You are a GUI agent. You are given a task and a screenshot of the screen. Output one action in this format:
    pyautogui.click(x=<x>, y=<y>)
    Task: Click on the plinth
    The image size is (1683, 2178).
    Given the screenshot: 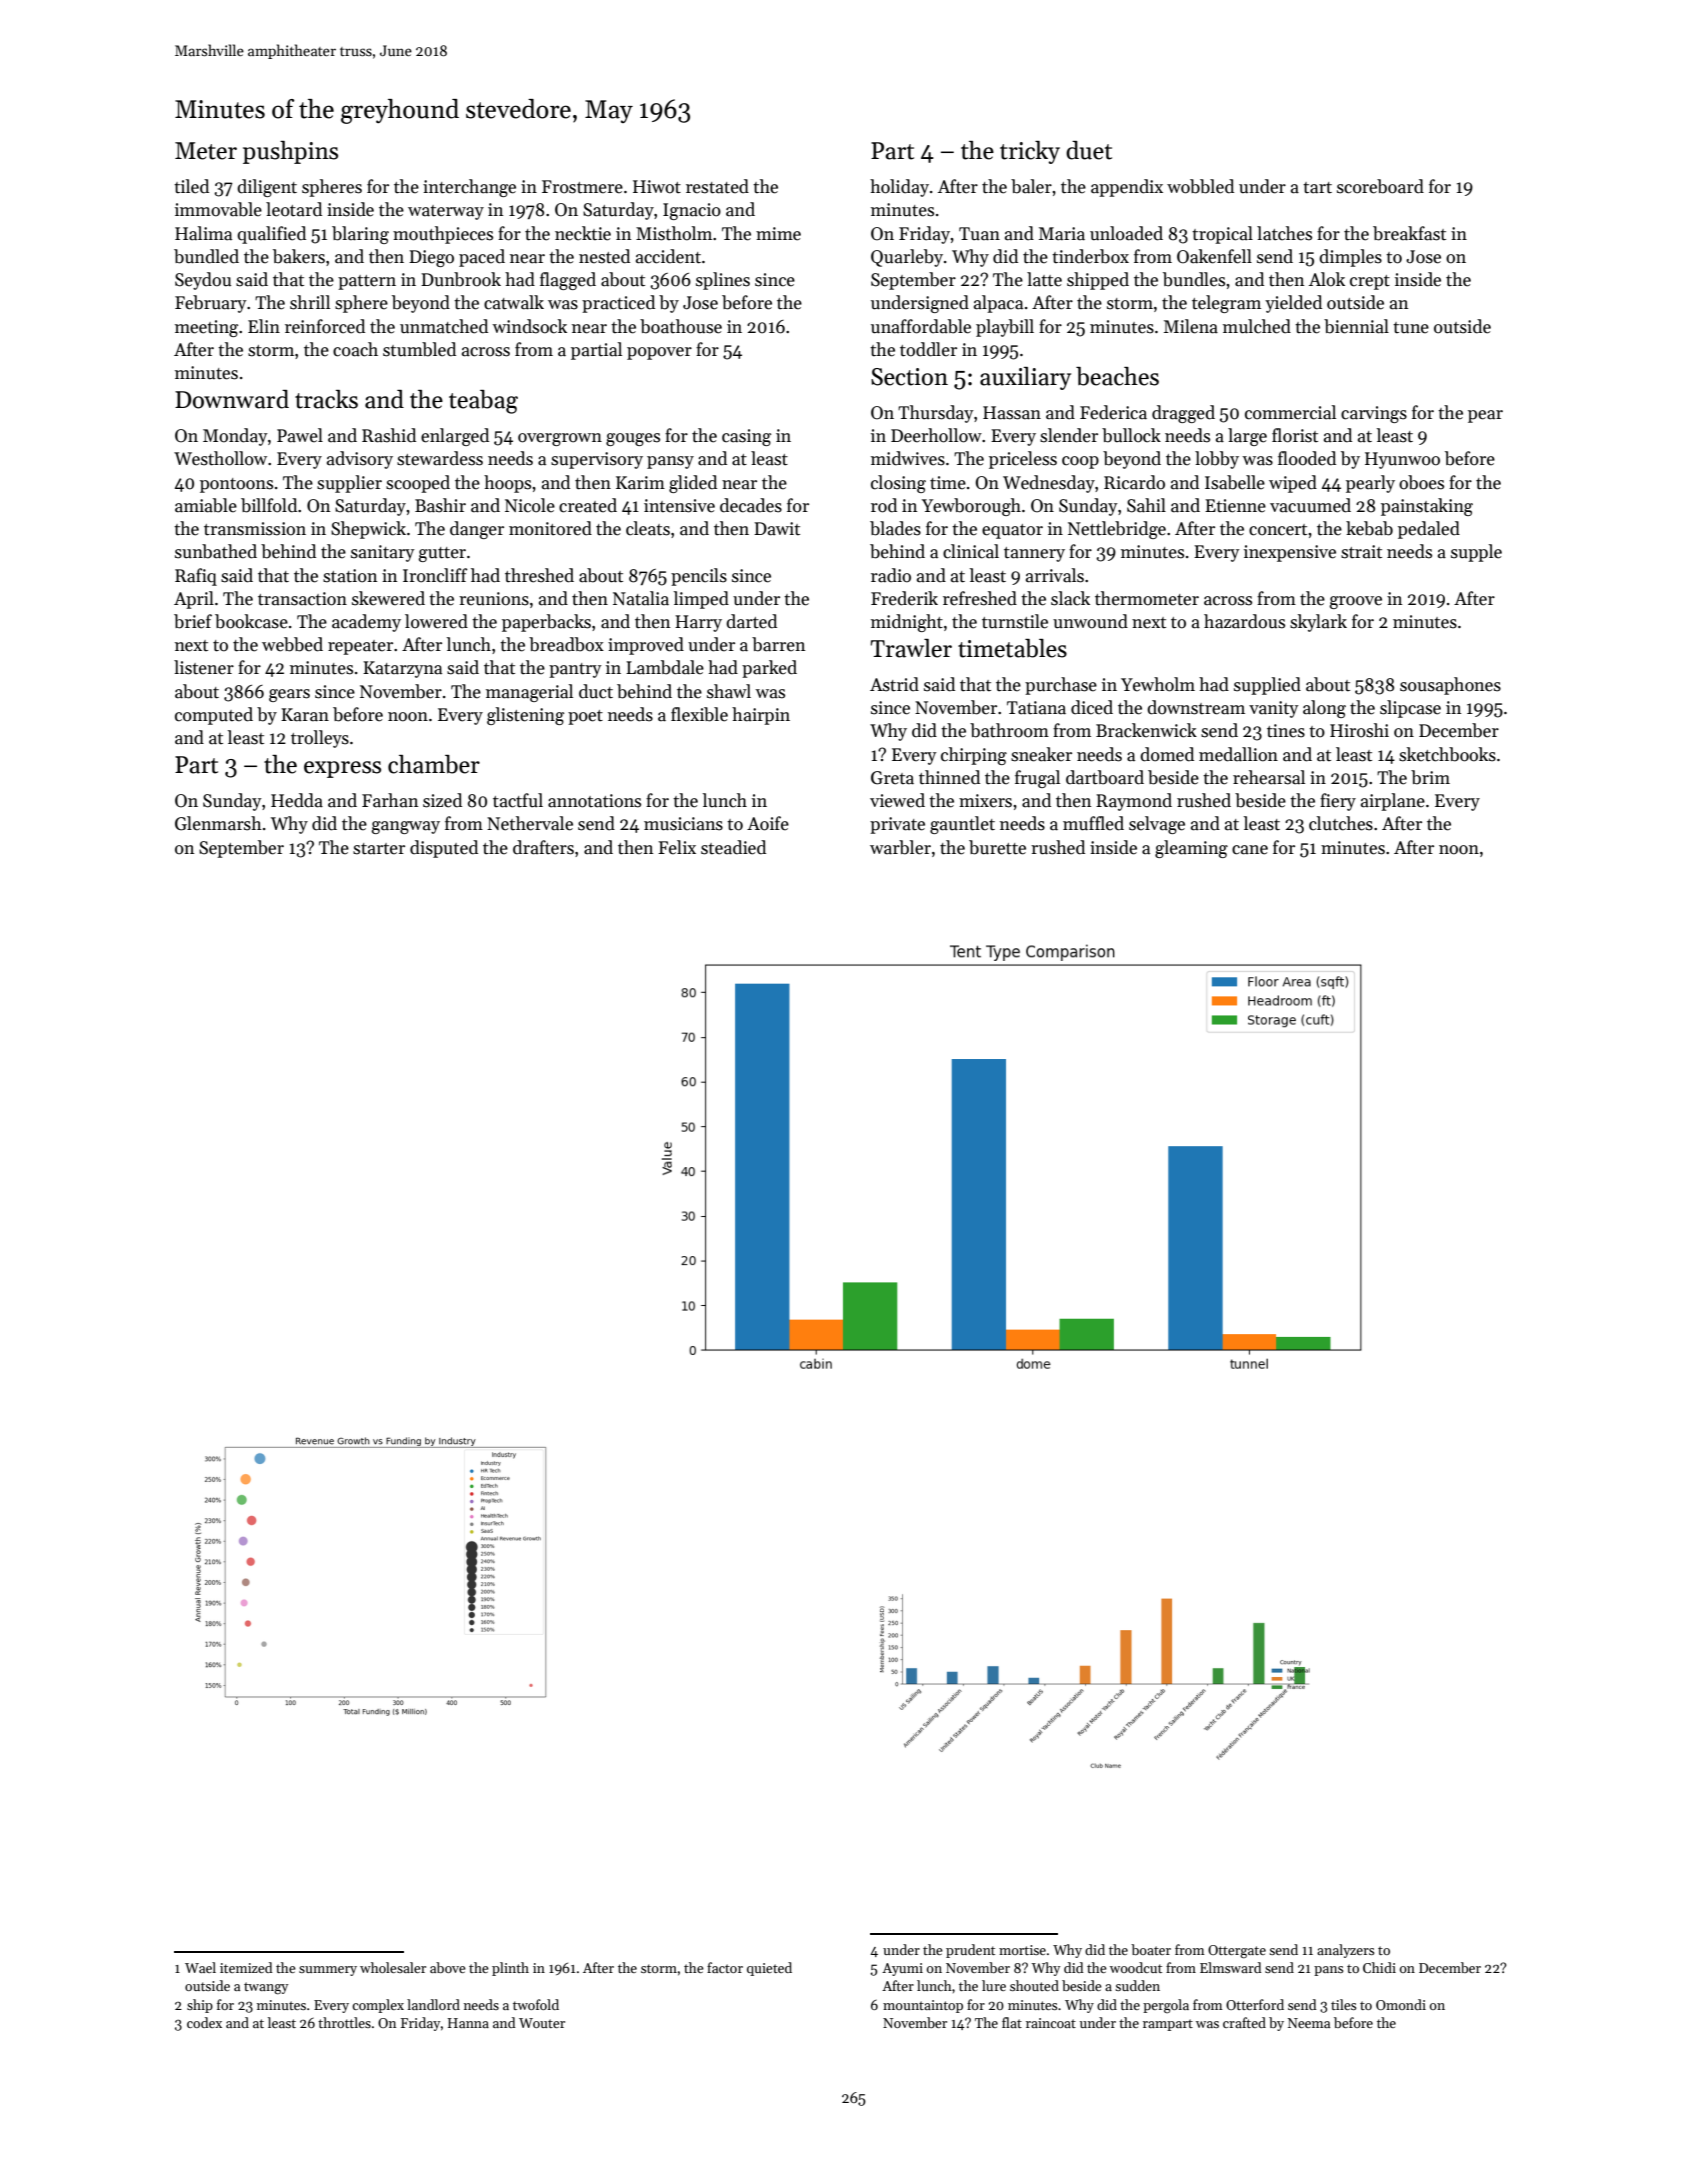 What is the action you would take?
    pyautogui.click(x=510, y=1969)
